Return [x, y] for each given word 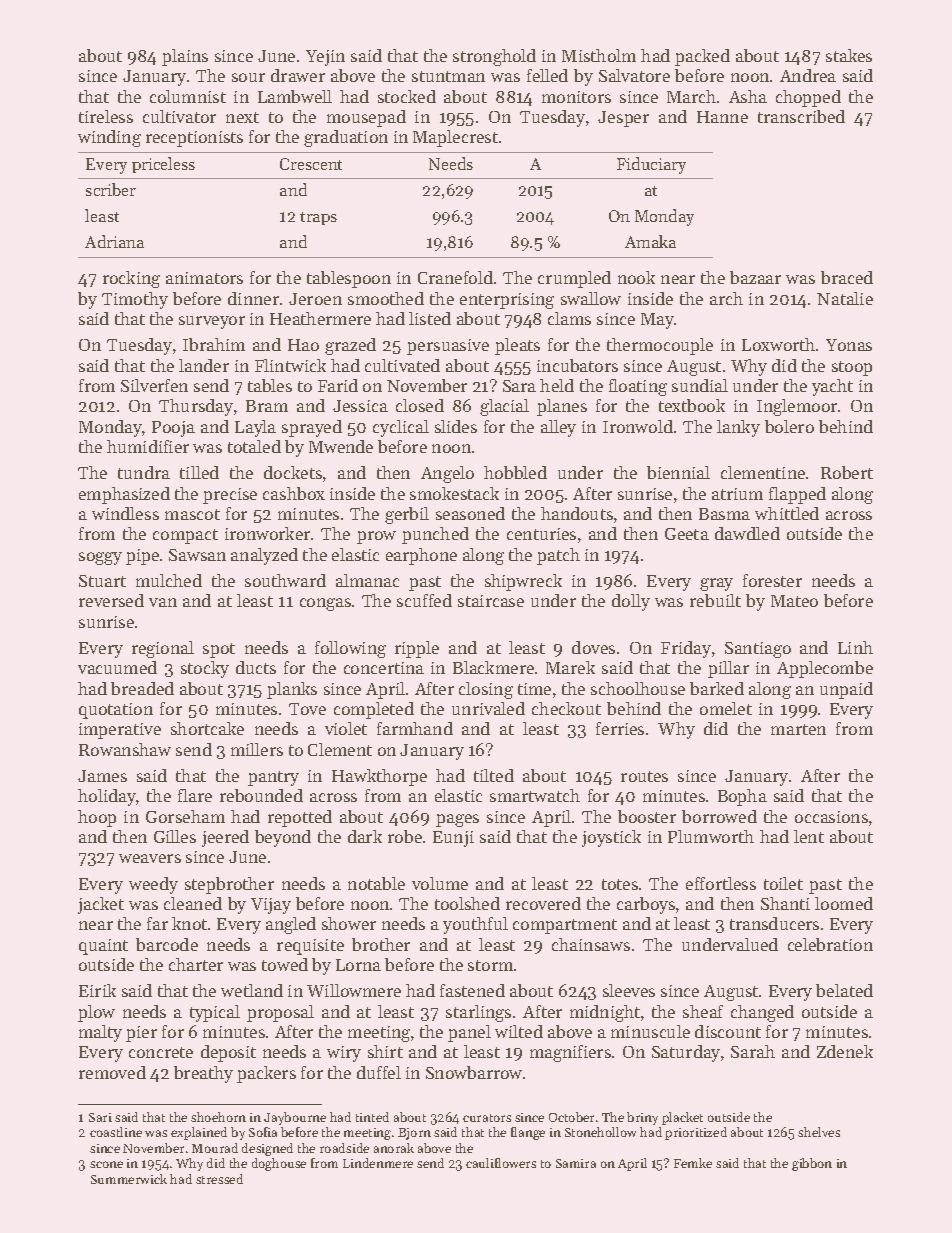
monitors [576, 97]
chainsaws [591, 944]
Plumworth [711, 836]
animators [204, 278]
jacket [101, 905]
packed [702, 57]
